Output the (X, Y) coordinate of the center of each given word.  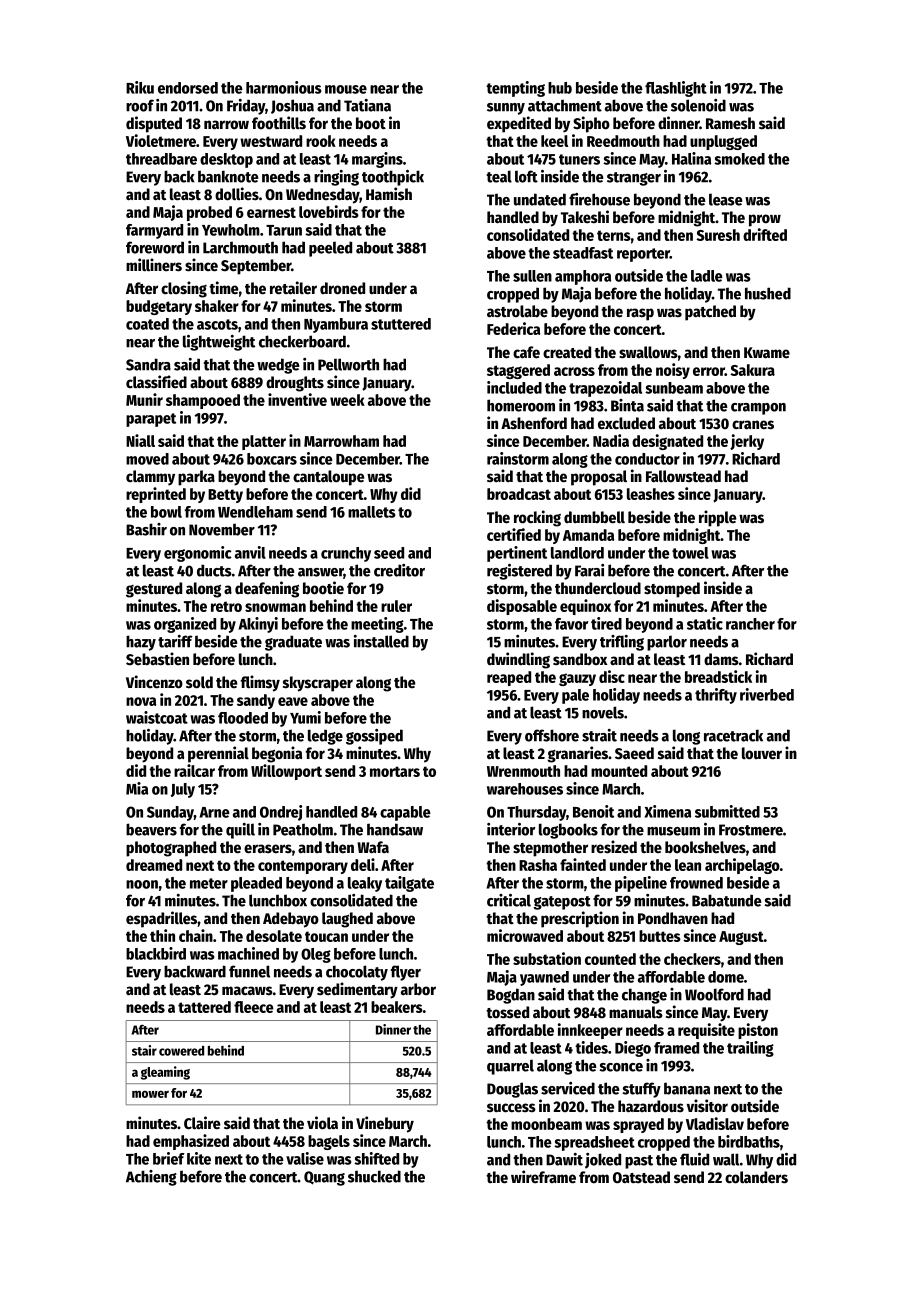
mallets (372, 512)
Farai (589, 570)
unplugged (723, 142)
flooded (243, 718)
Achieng (151, 1178)
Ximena (667, 811)
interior (511, 829)
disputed (154, 124)
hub (560, 88)
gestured (154, 590)
